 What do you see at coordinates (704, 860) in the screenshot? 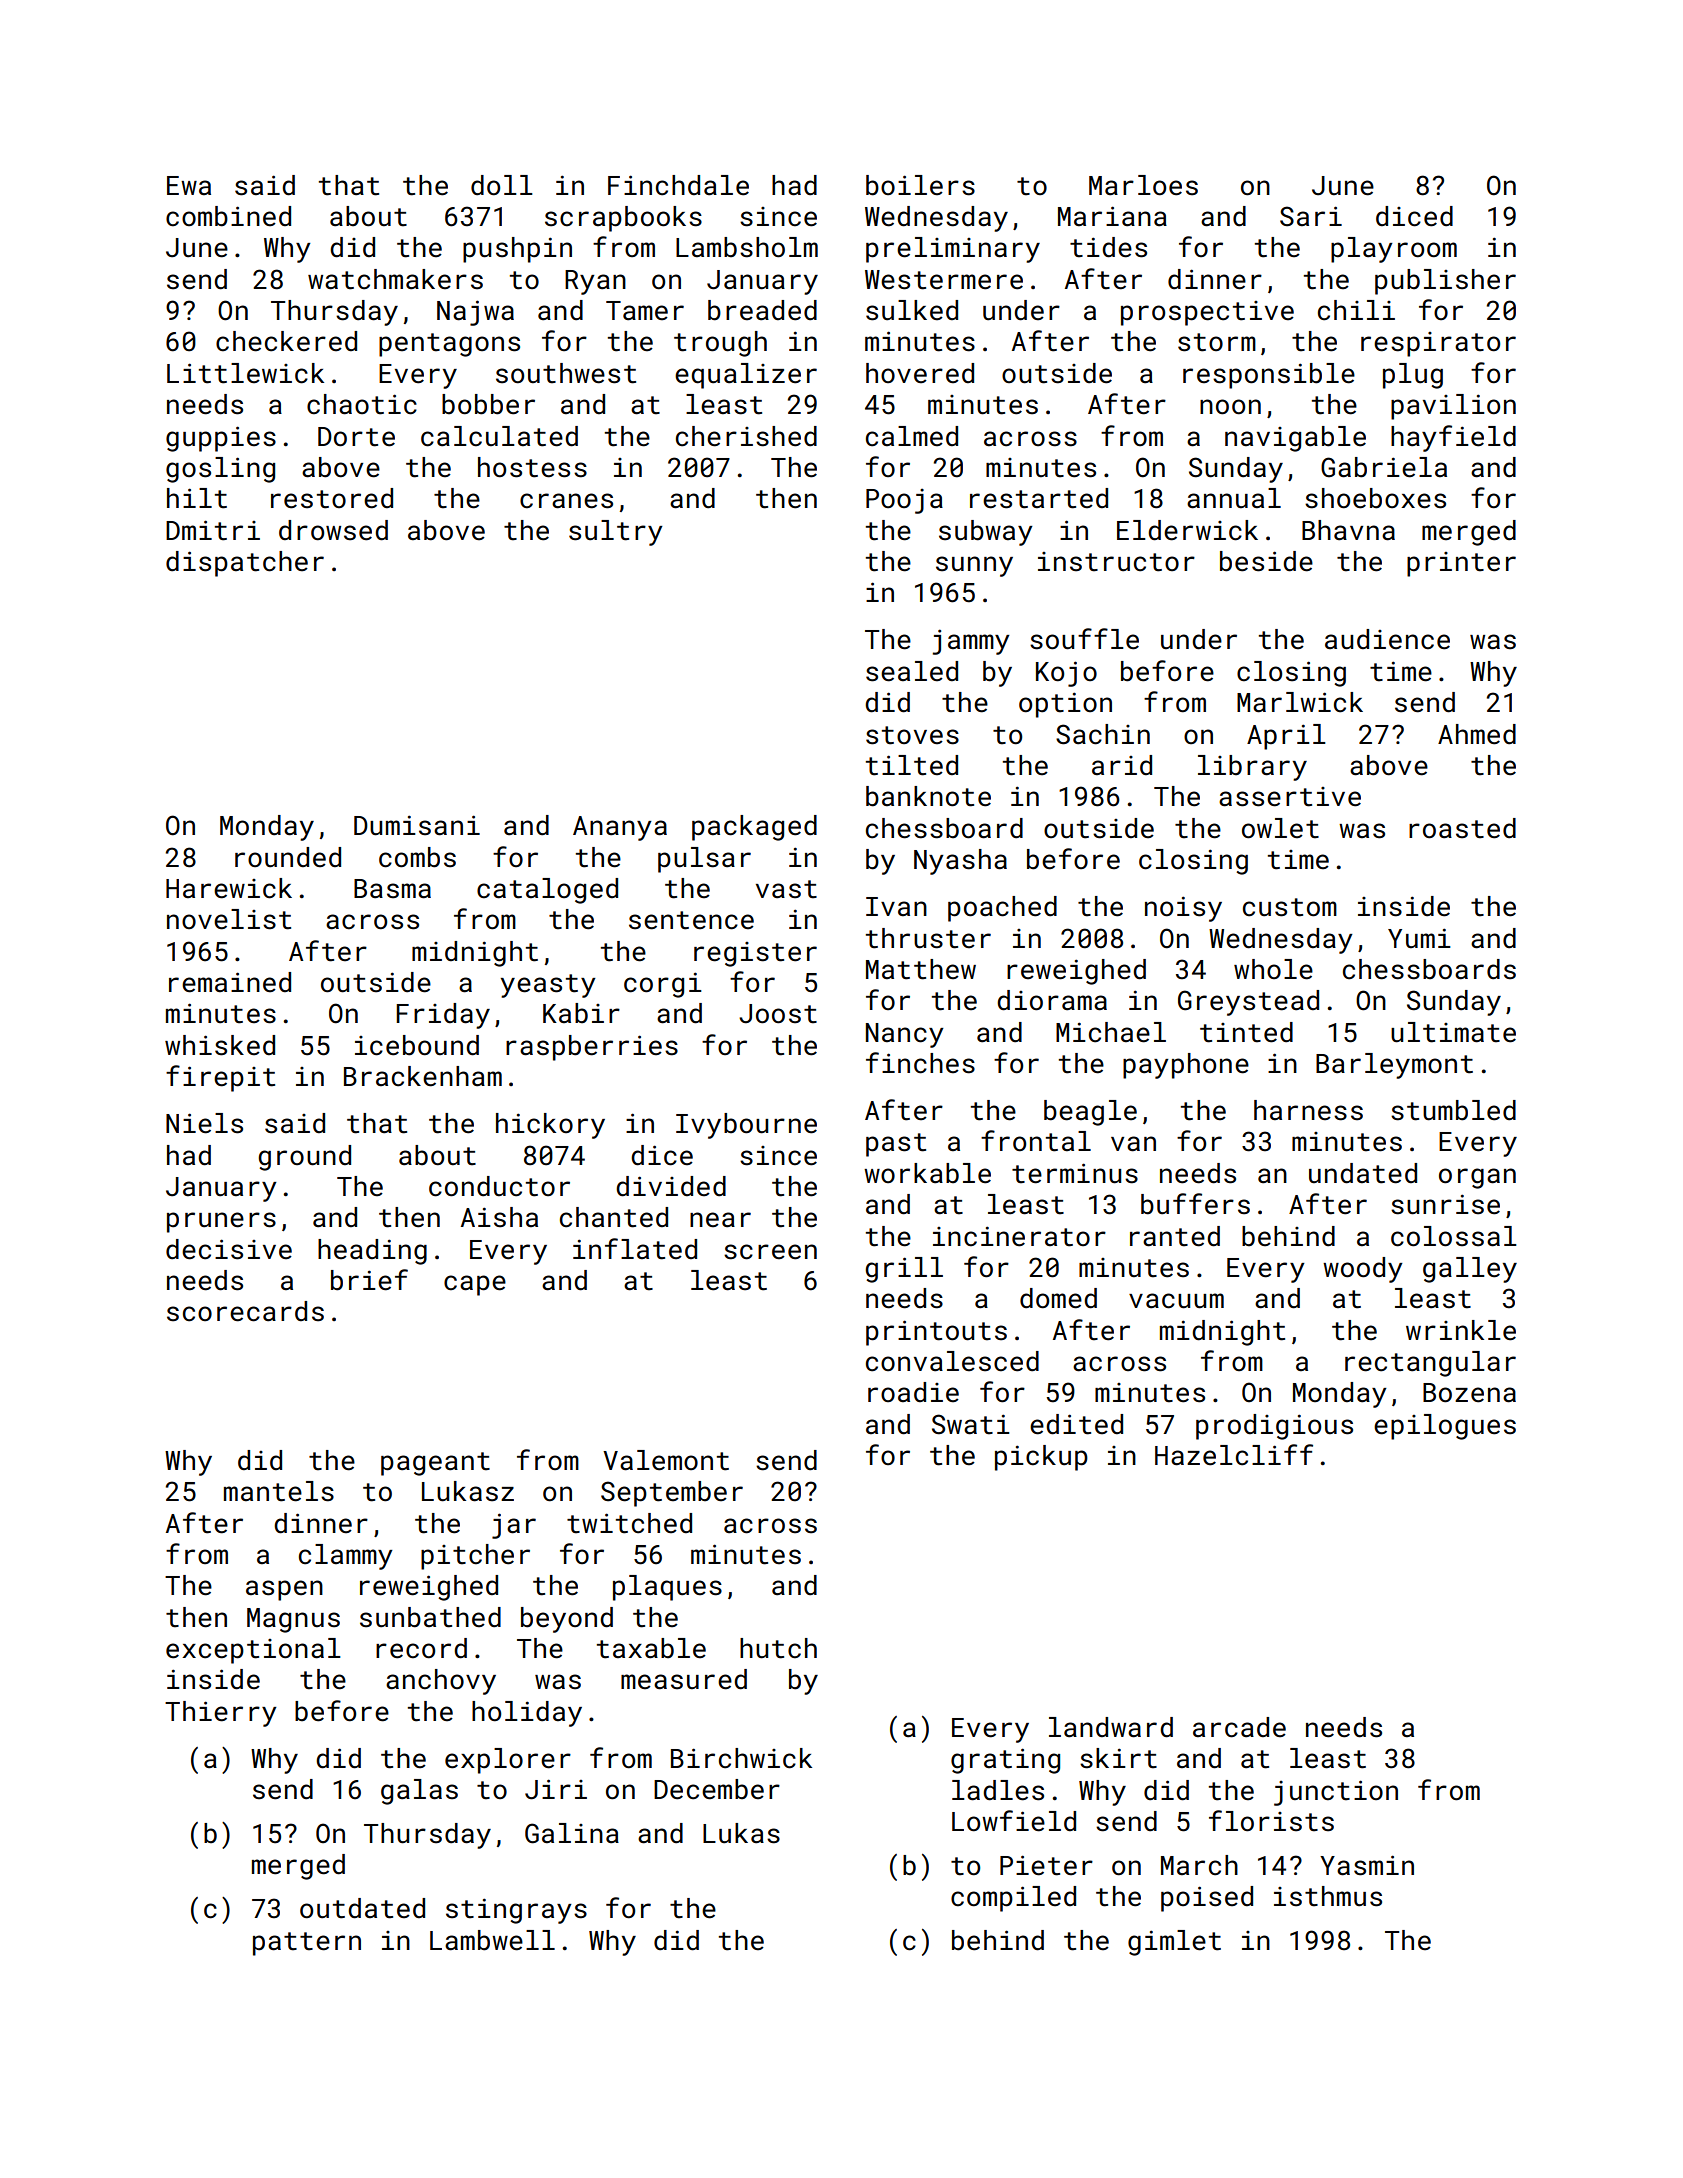
I see `pulsar` at bounding box center [704, 860].
